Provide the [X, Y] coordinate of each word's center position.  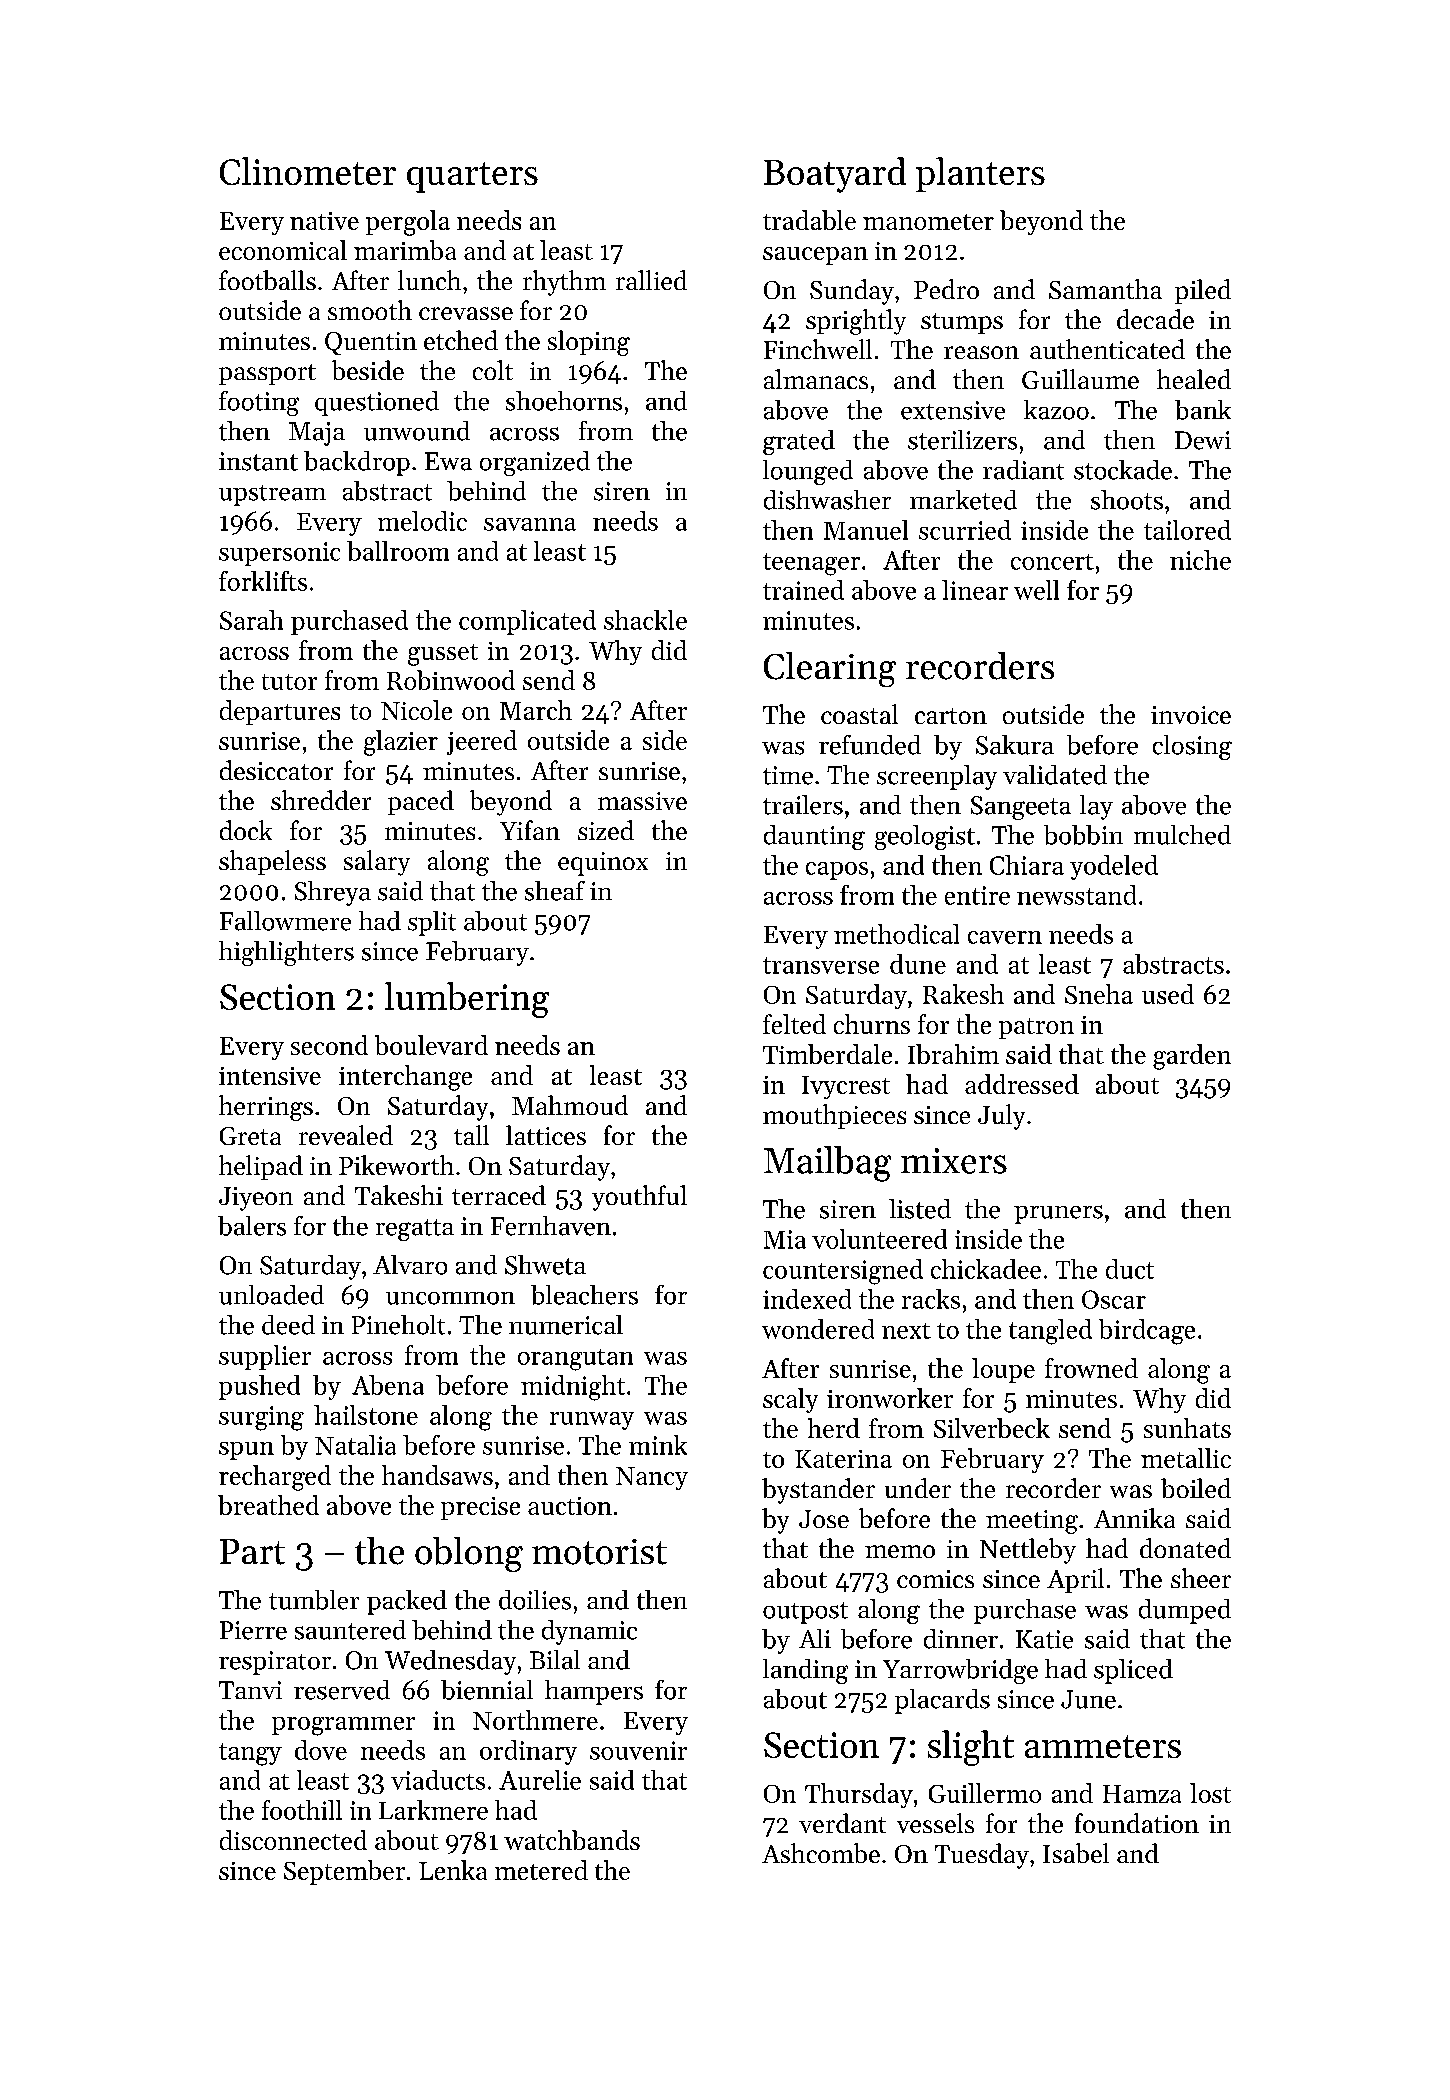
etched [461, 340]
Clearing [830, 669]
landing [805, 1671]
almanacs [816, 379]
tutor [289, 682]
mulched [1182, 835]
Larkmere [433, 1810]
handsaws [437, 1475]
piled [1203, 291]
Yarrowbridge [960, 1671]
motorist [599, 1552]
